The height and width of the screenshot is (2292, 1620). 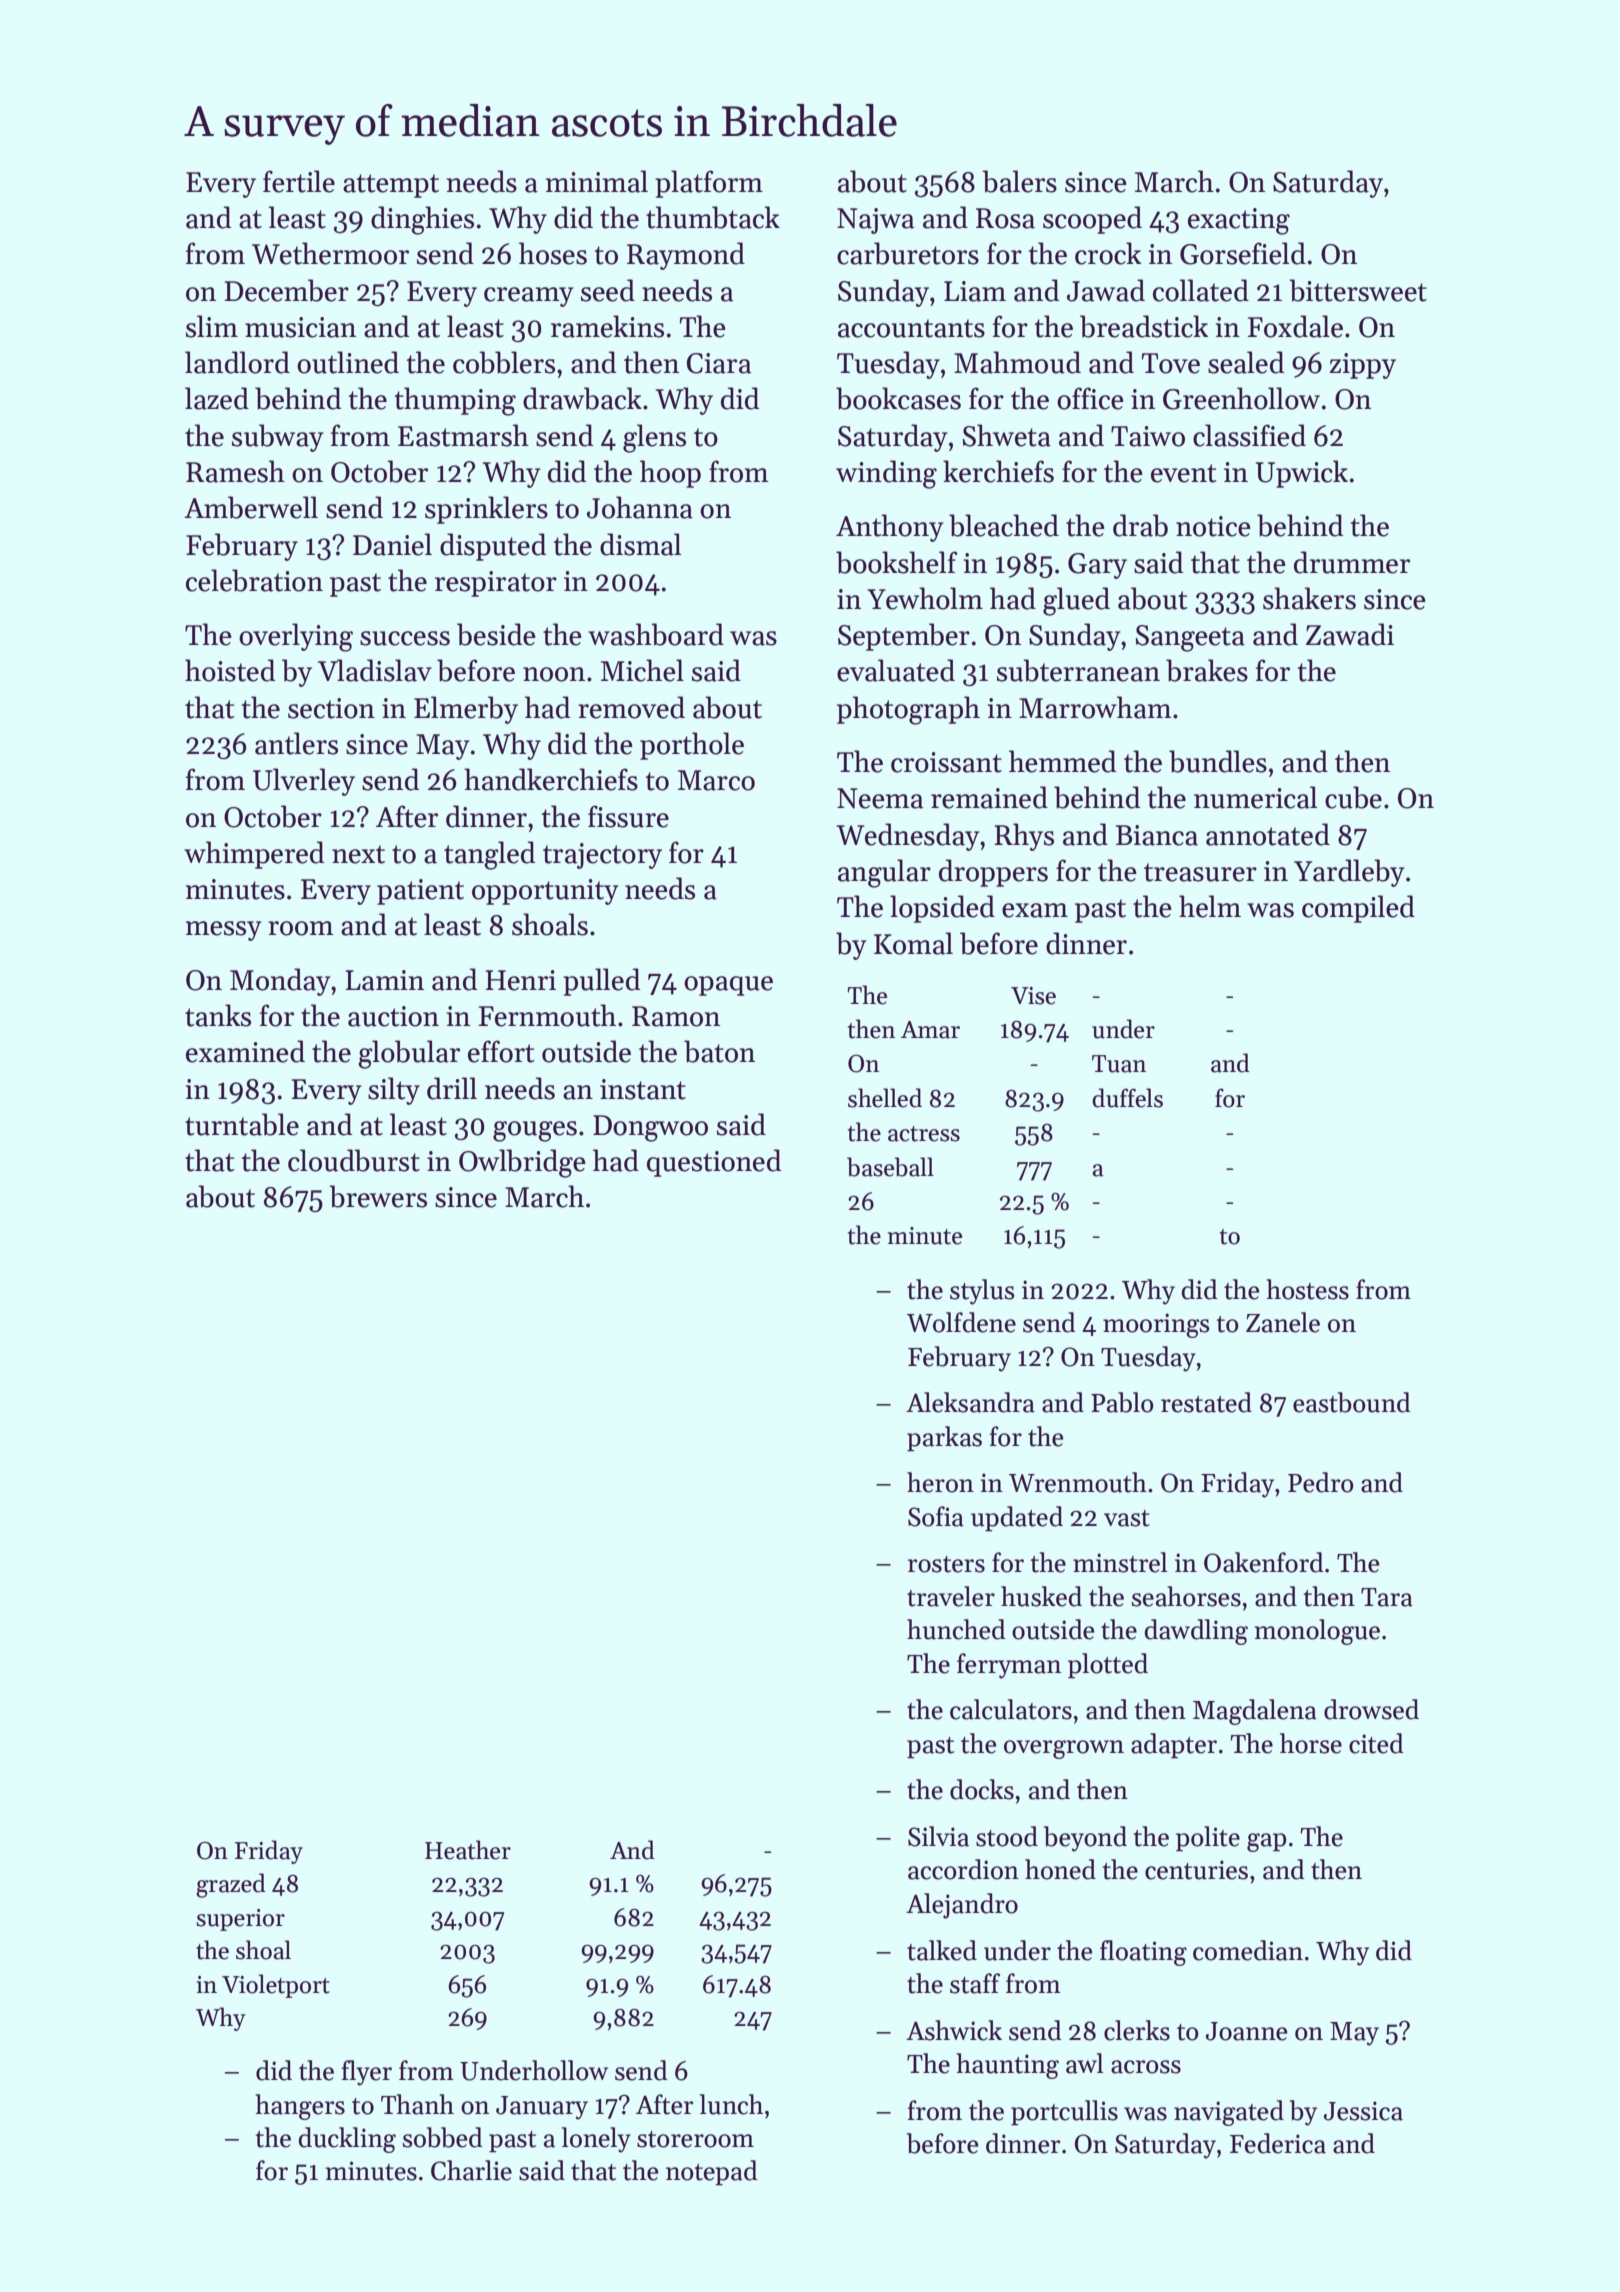 I want to click on notepad, so click(x=712, y=2173).
